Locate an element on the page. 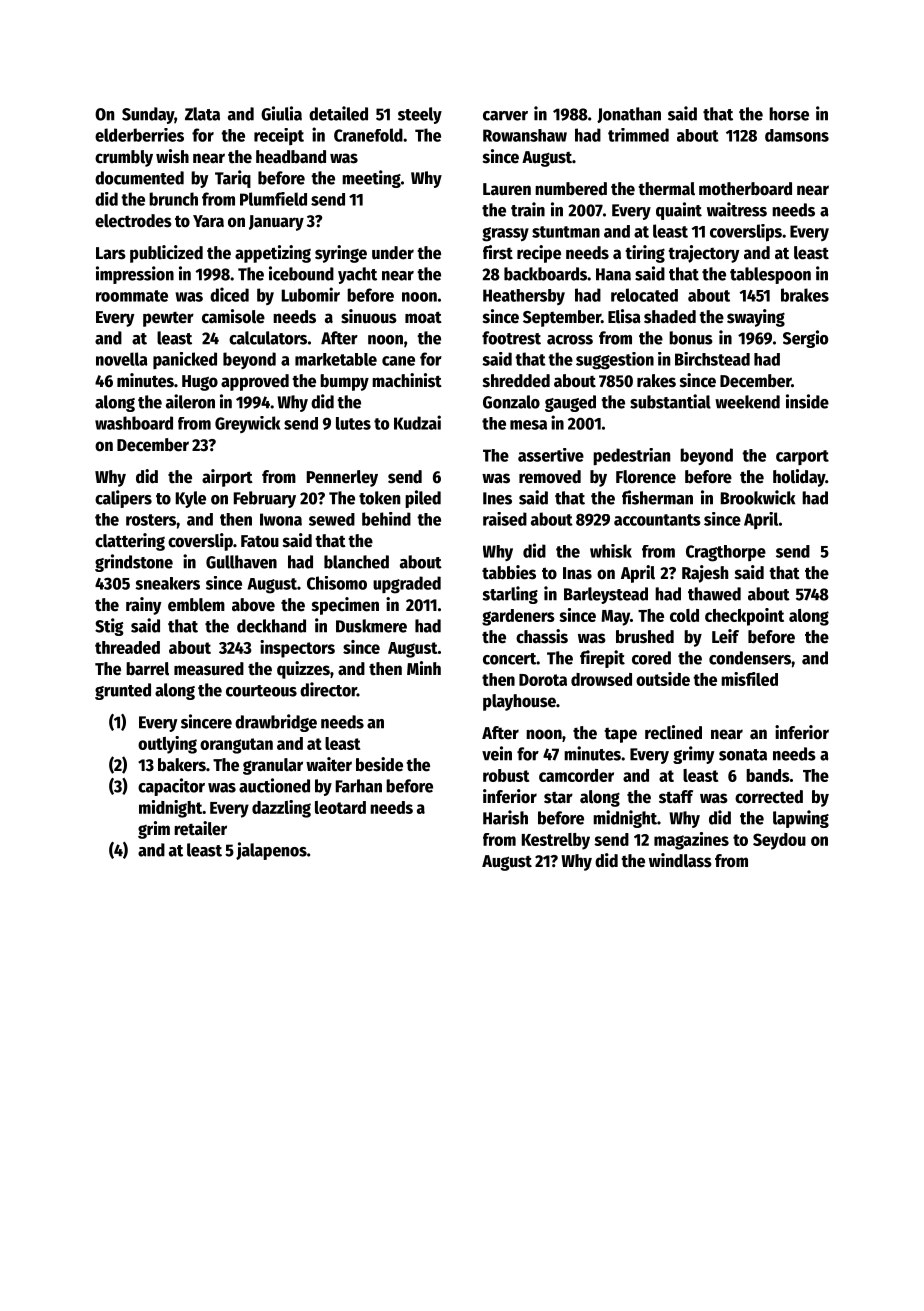 The width and height of the document is (924, 1311). Cragthorpe is located at coordinates (726, 553).
